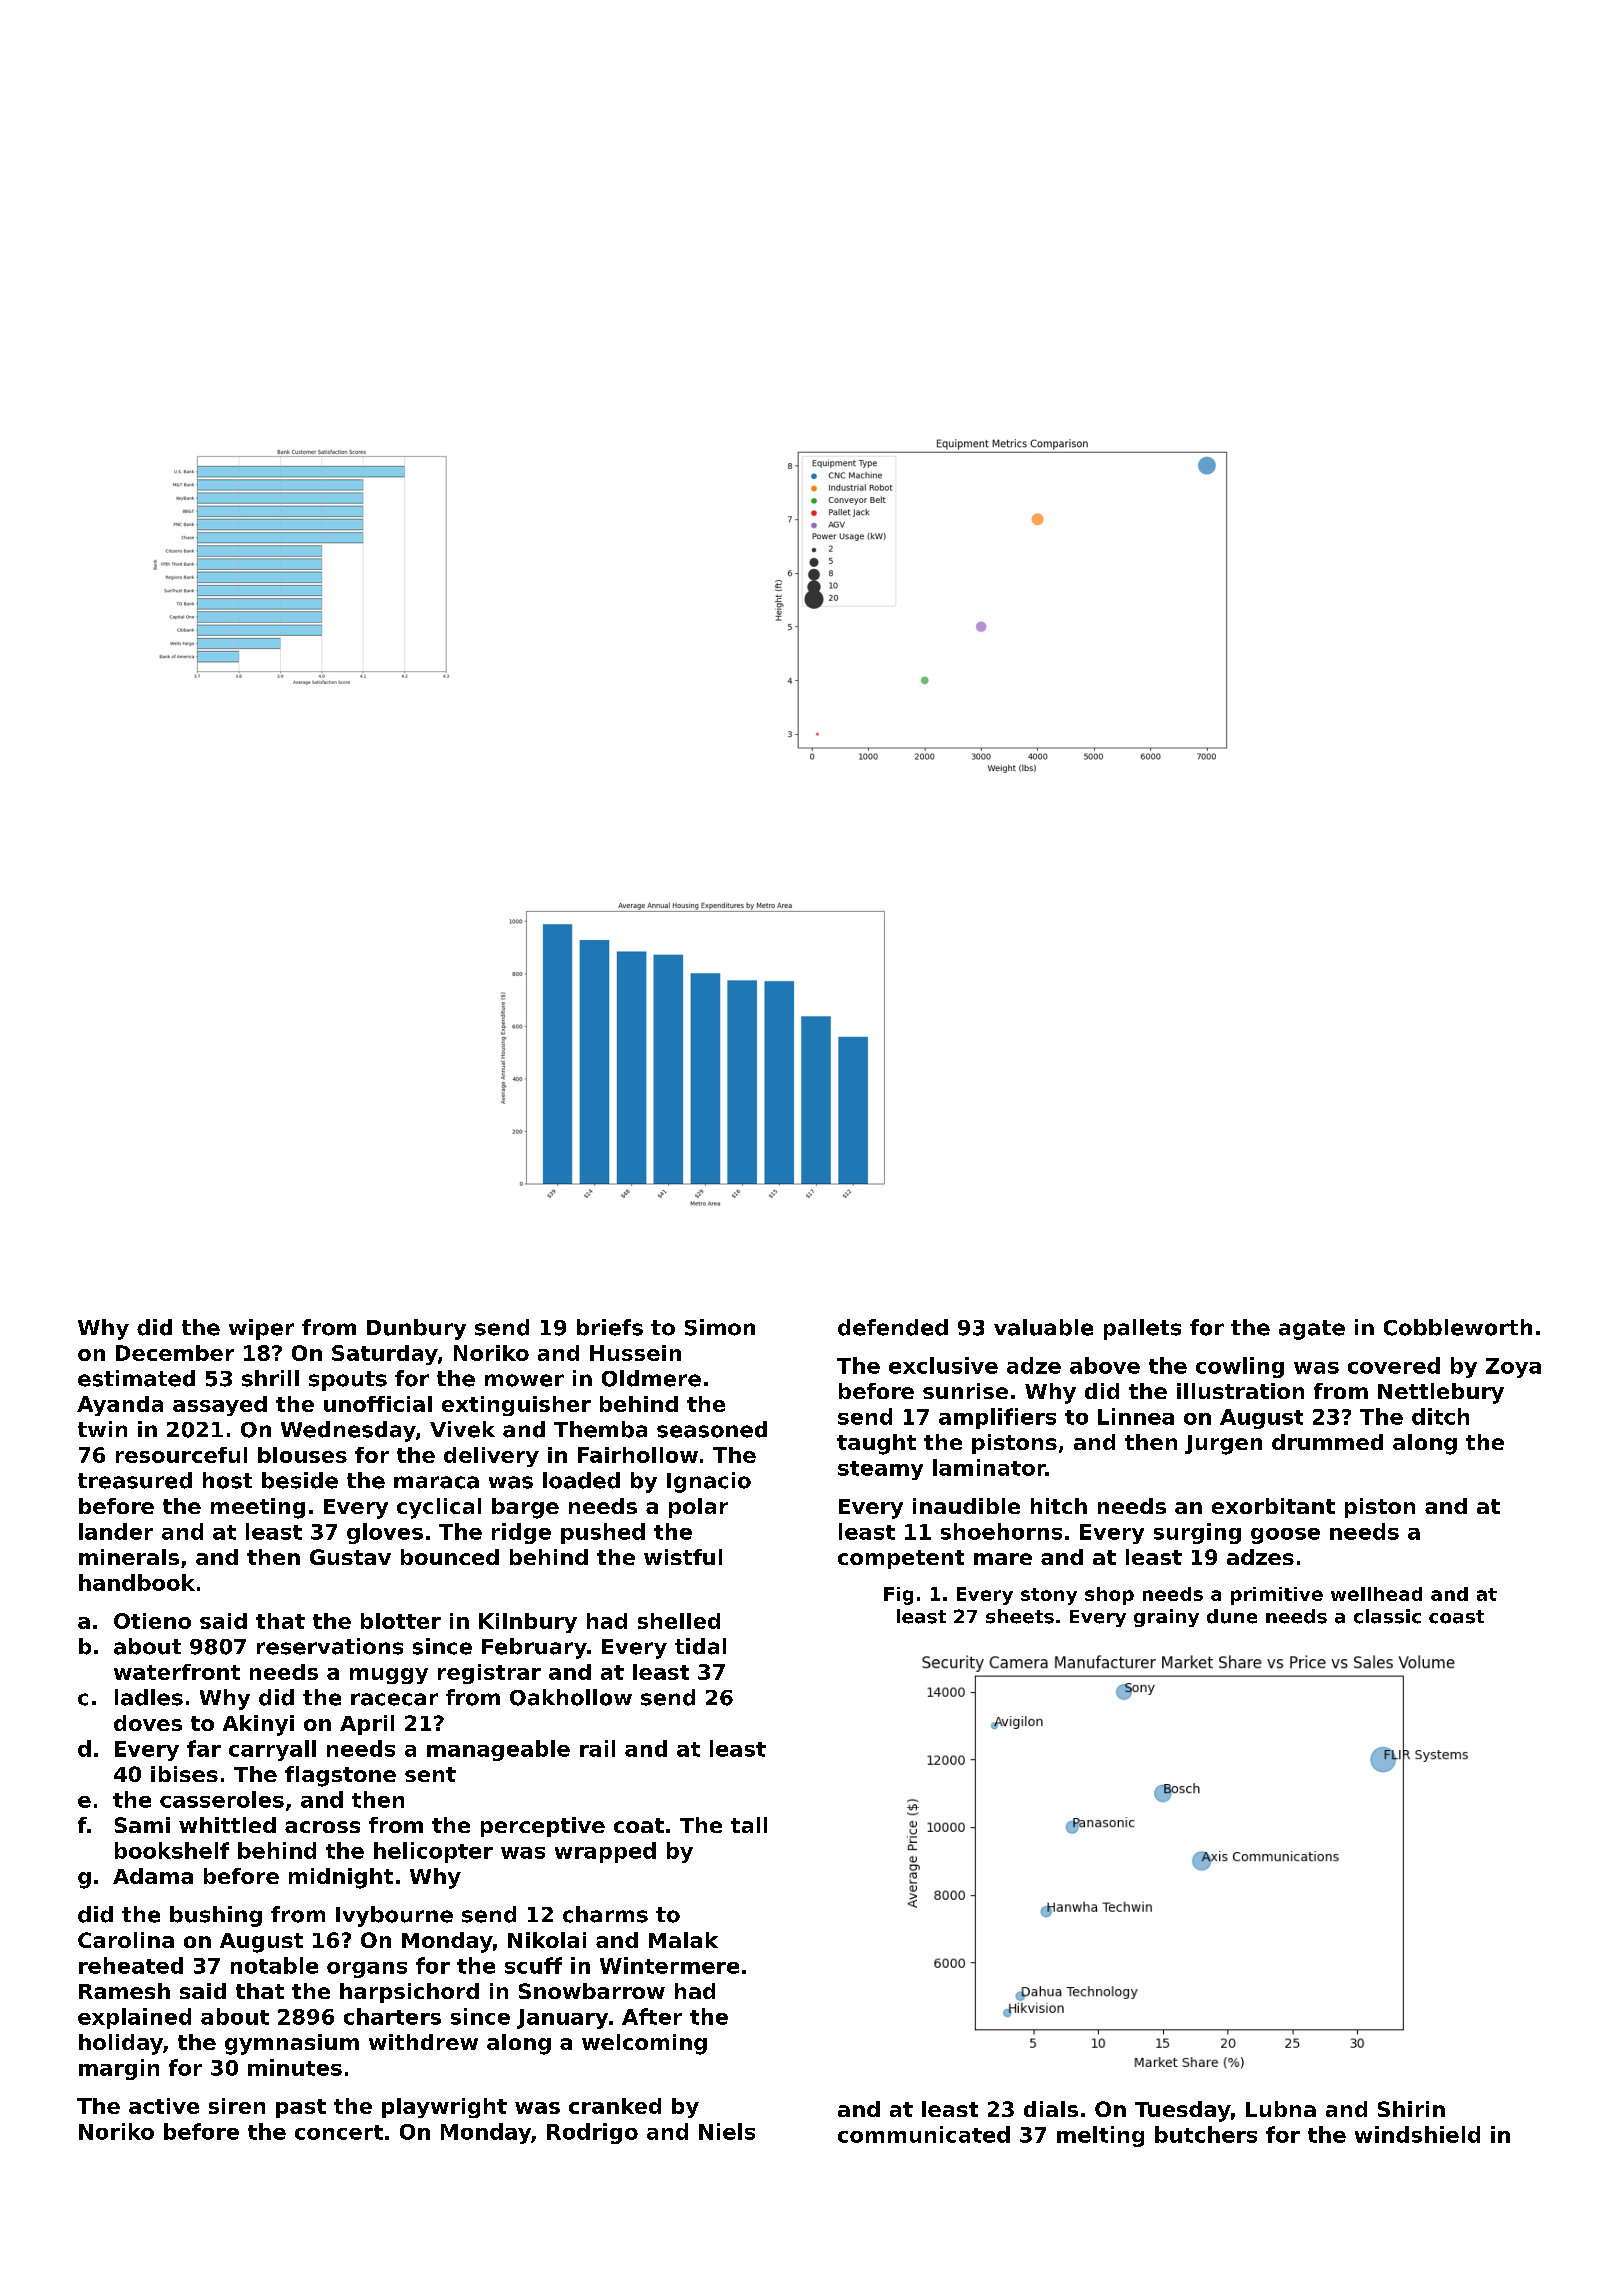  Describe the element at coordinates (164, 2106) in the screenshot. I see `active` at that location.
